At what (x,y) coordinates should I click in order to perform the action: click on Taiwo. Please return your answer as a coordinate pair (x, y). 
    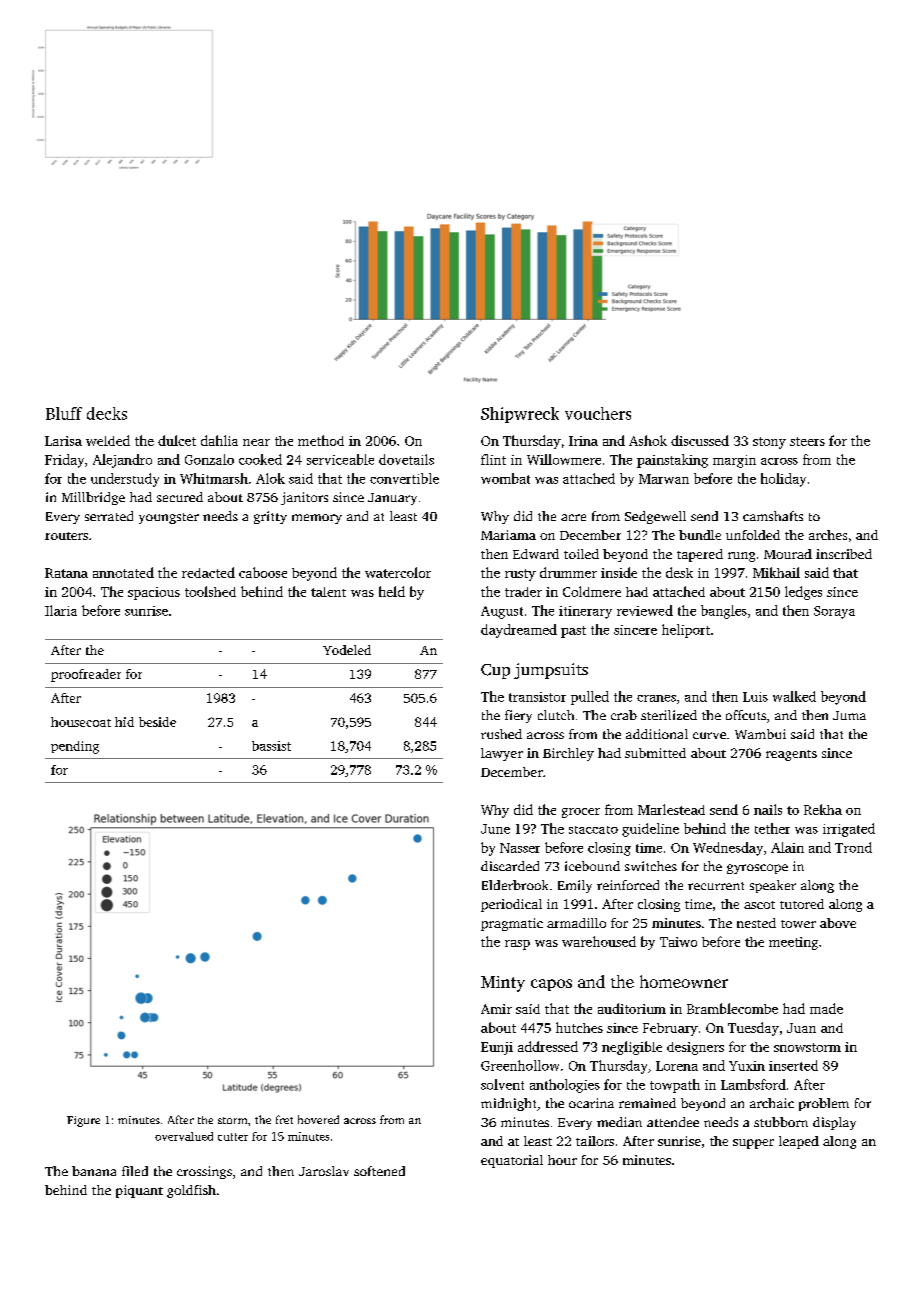
    Looking at the image, I should click on (678, 942).
